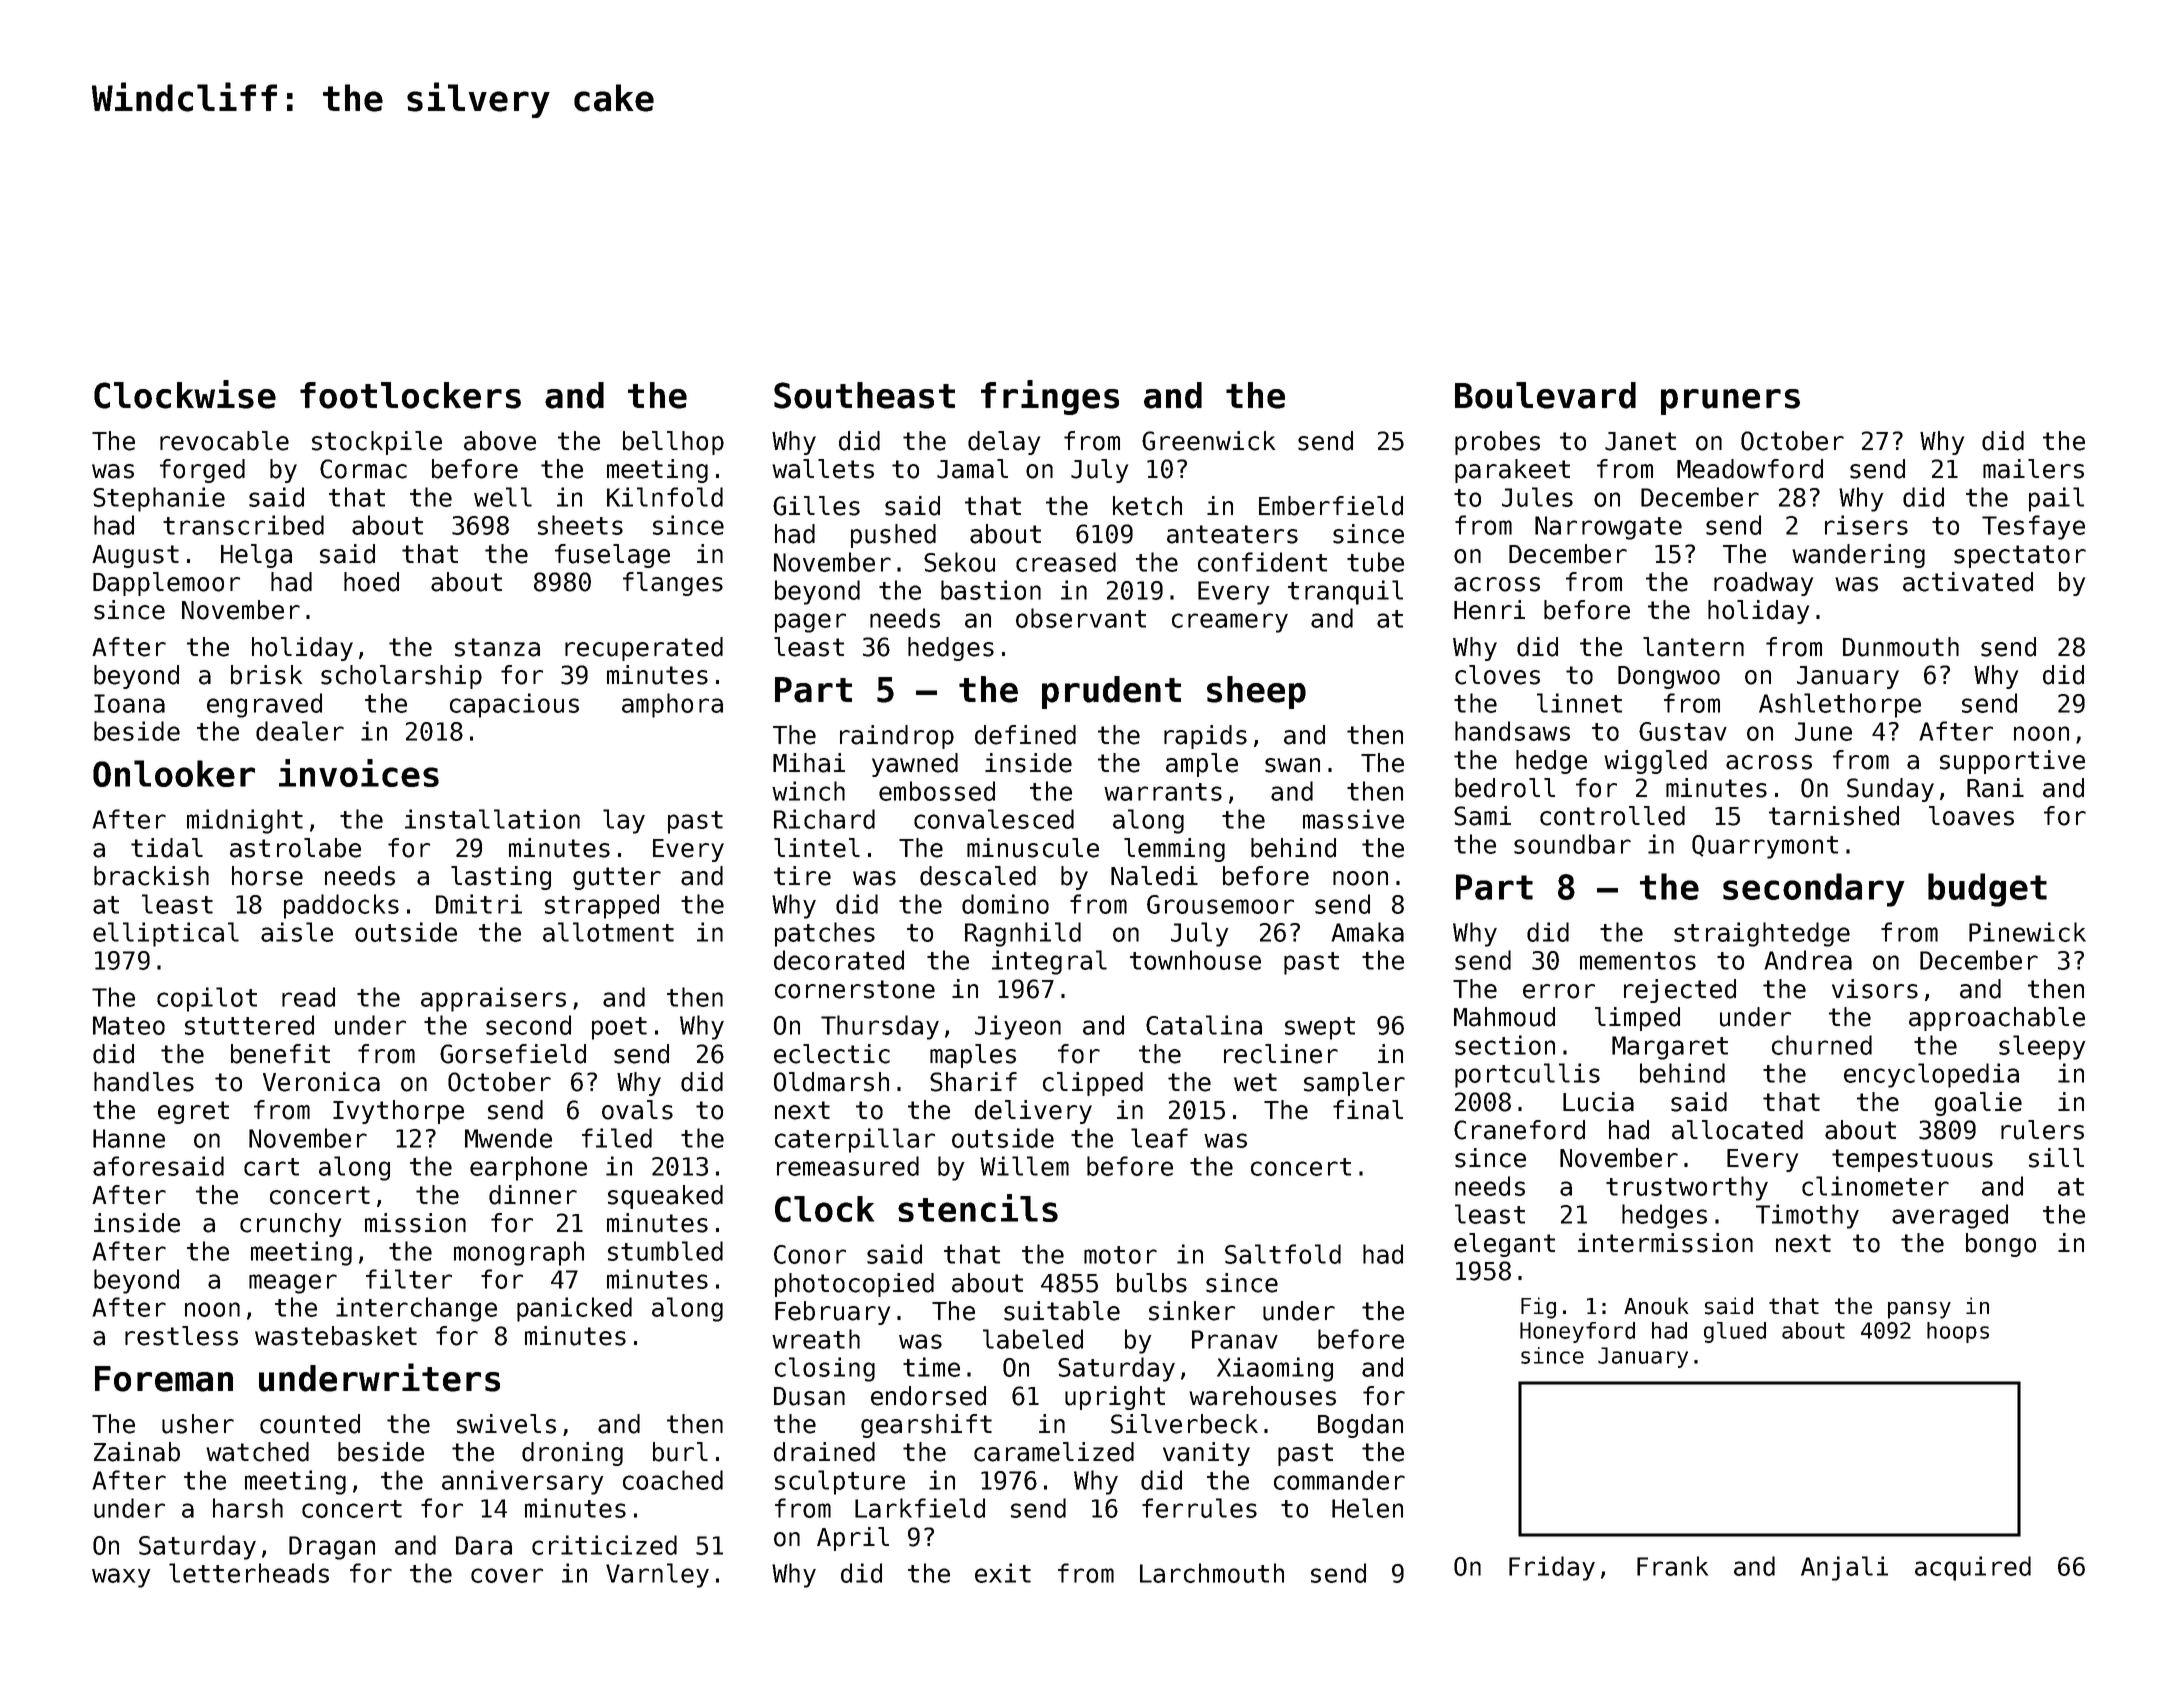 This image has width=2178, height=1683. What do you see at coordinates (224, 441) in the image?
I see `revocable` at bounding box center [224, 441].
